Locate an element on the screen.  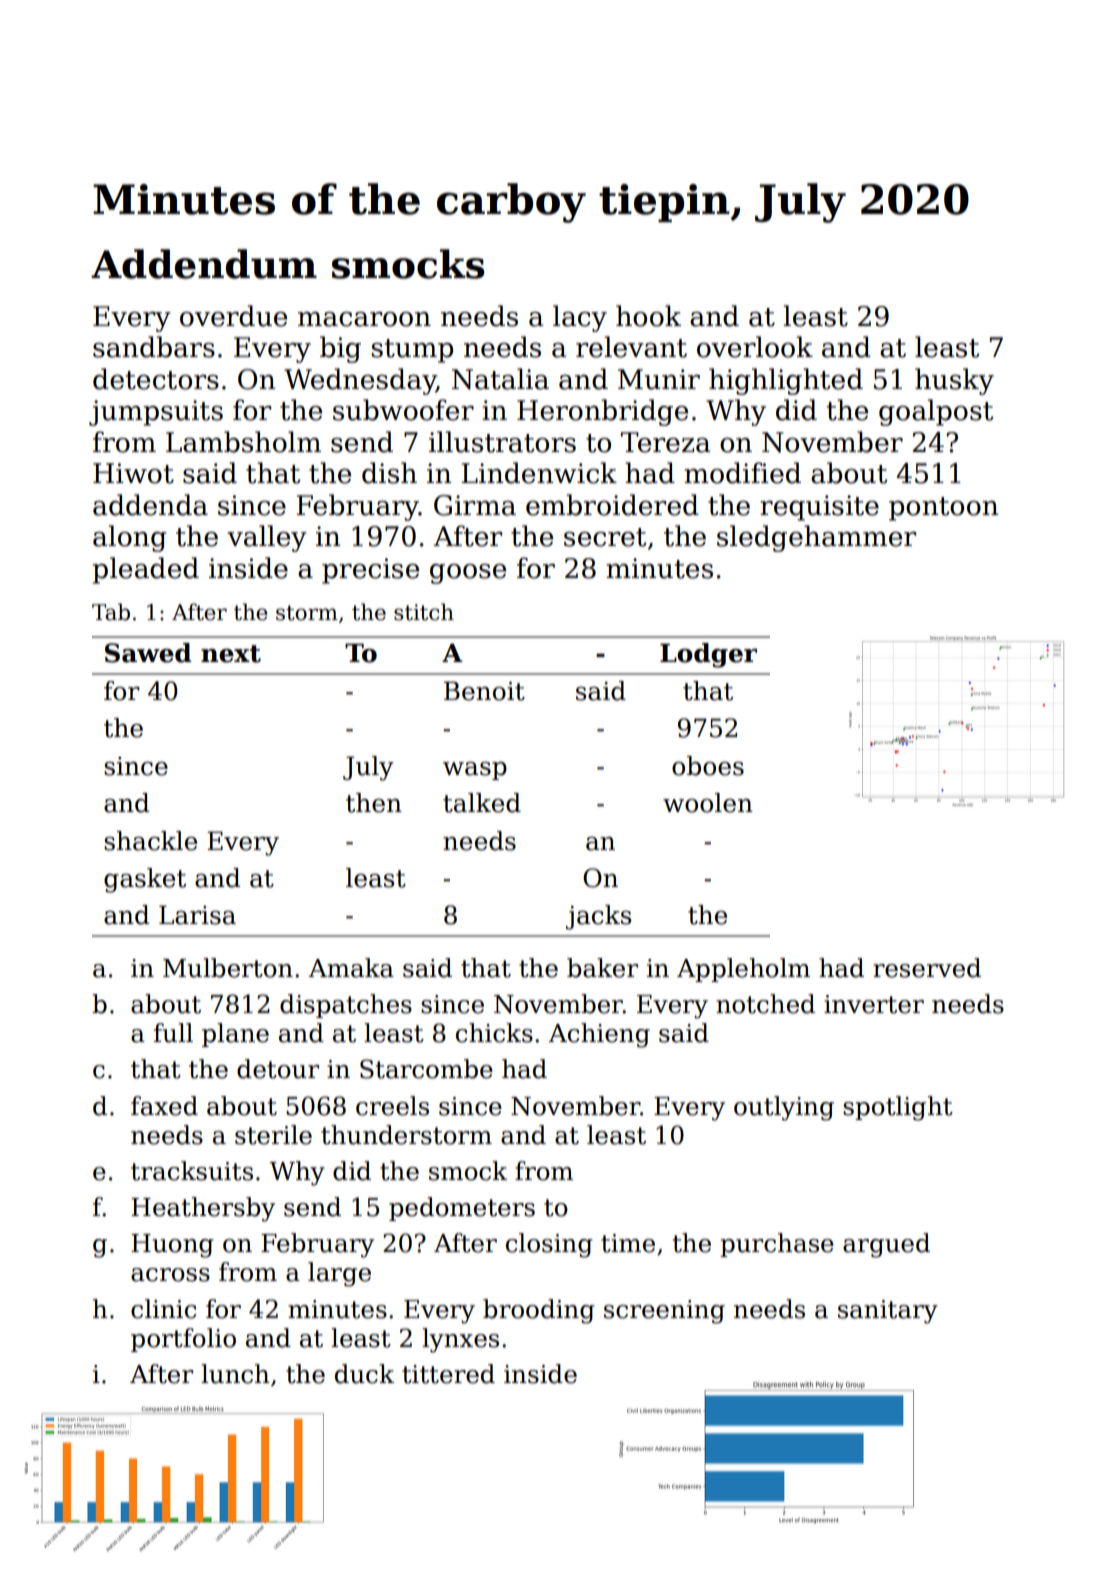
tittered is located at coordinates (448, 1374).
